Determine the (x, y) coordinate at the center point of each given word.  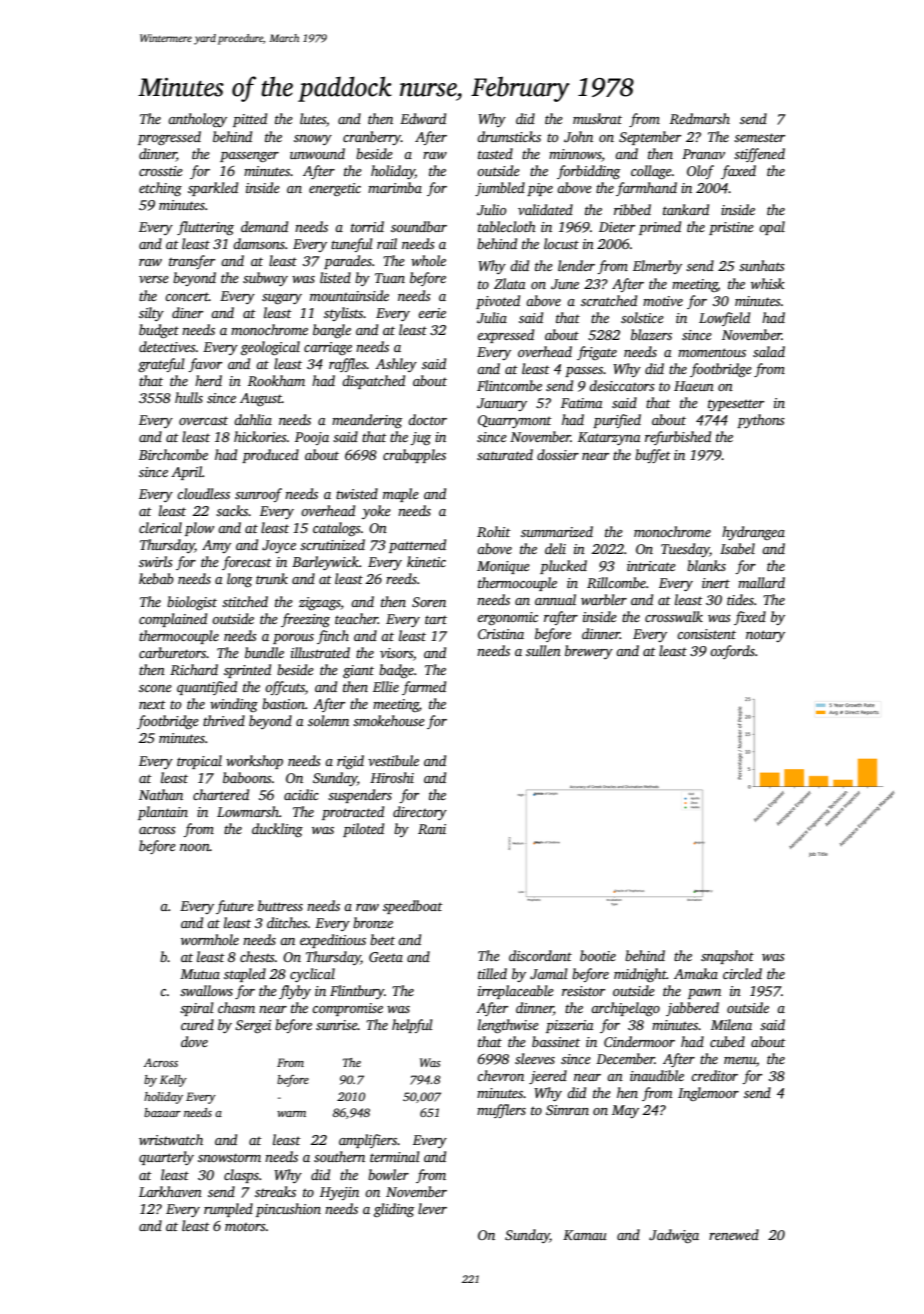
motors (245, 1226)
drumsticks (509, 136)
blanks (706, 565)
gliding (394, 1210)
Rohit (494, 531)
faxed (738, 172)
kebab (156, 578)
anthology (197, 120)
